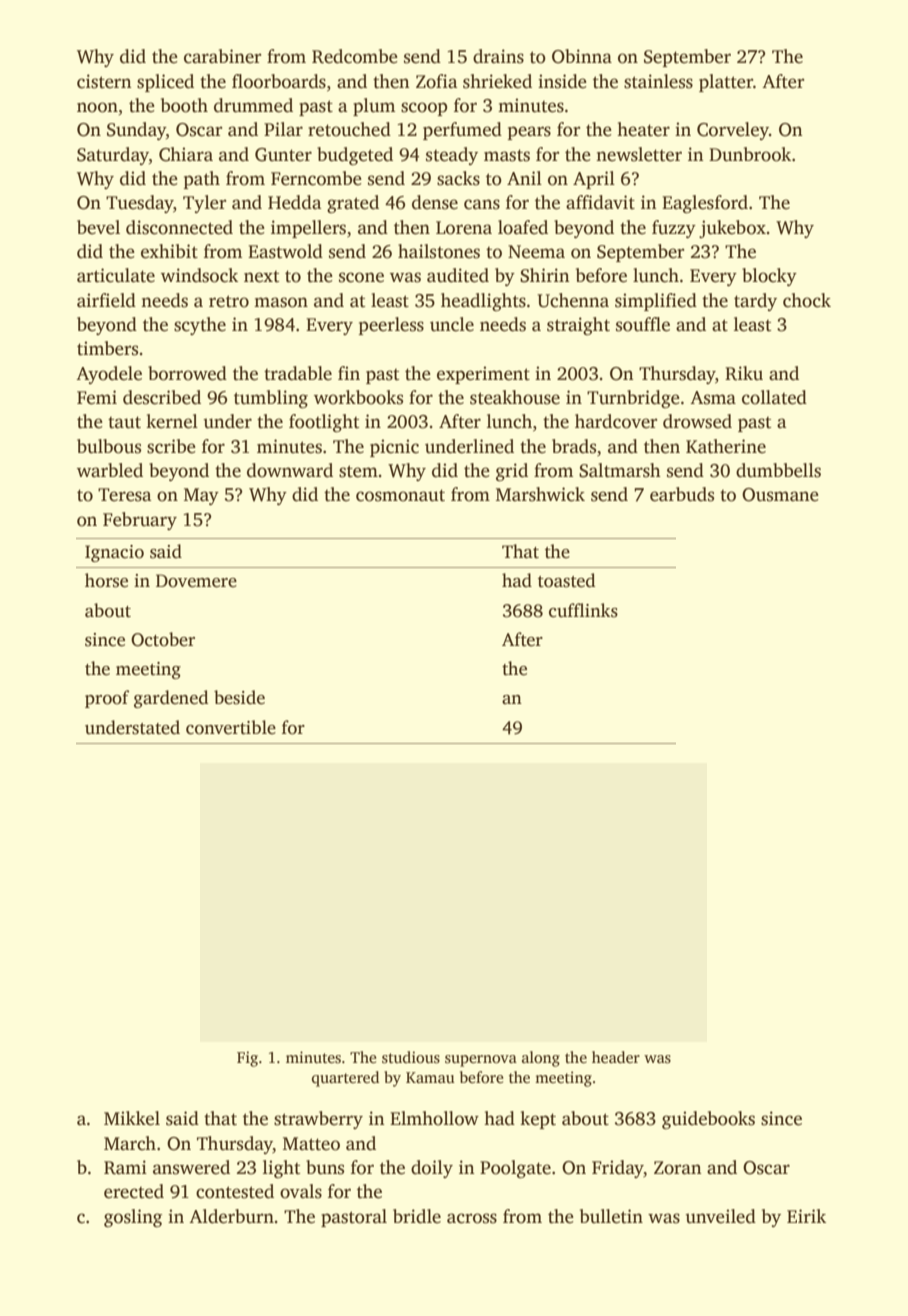 This screenshot has width=908, height=1316. Describe the element at coordinates (247, 1059) in the screenshot. I see `Fig` at that location.
